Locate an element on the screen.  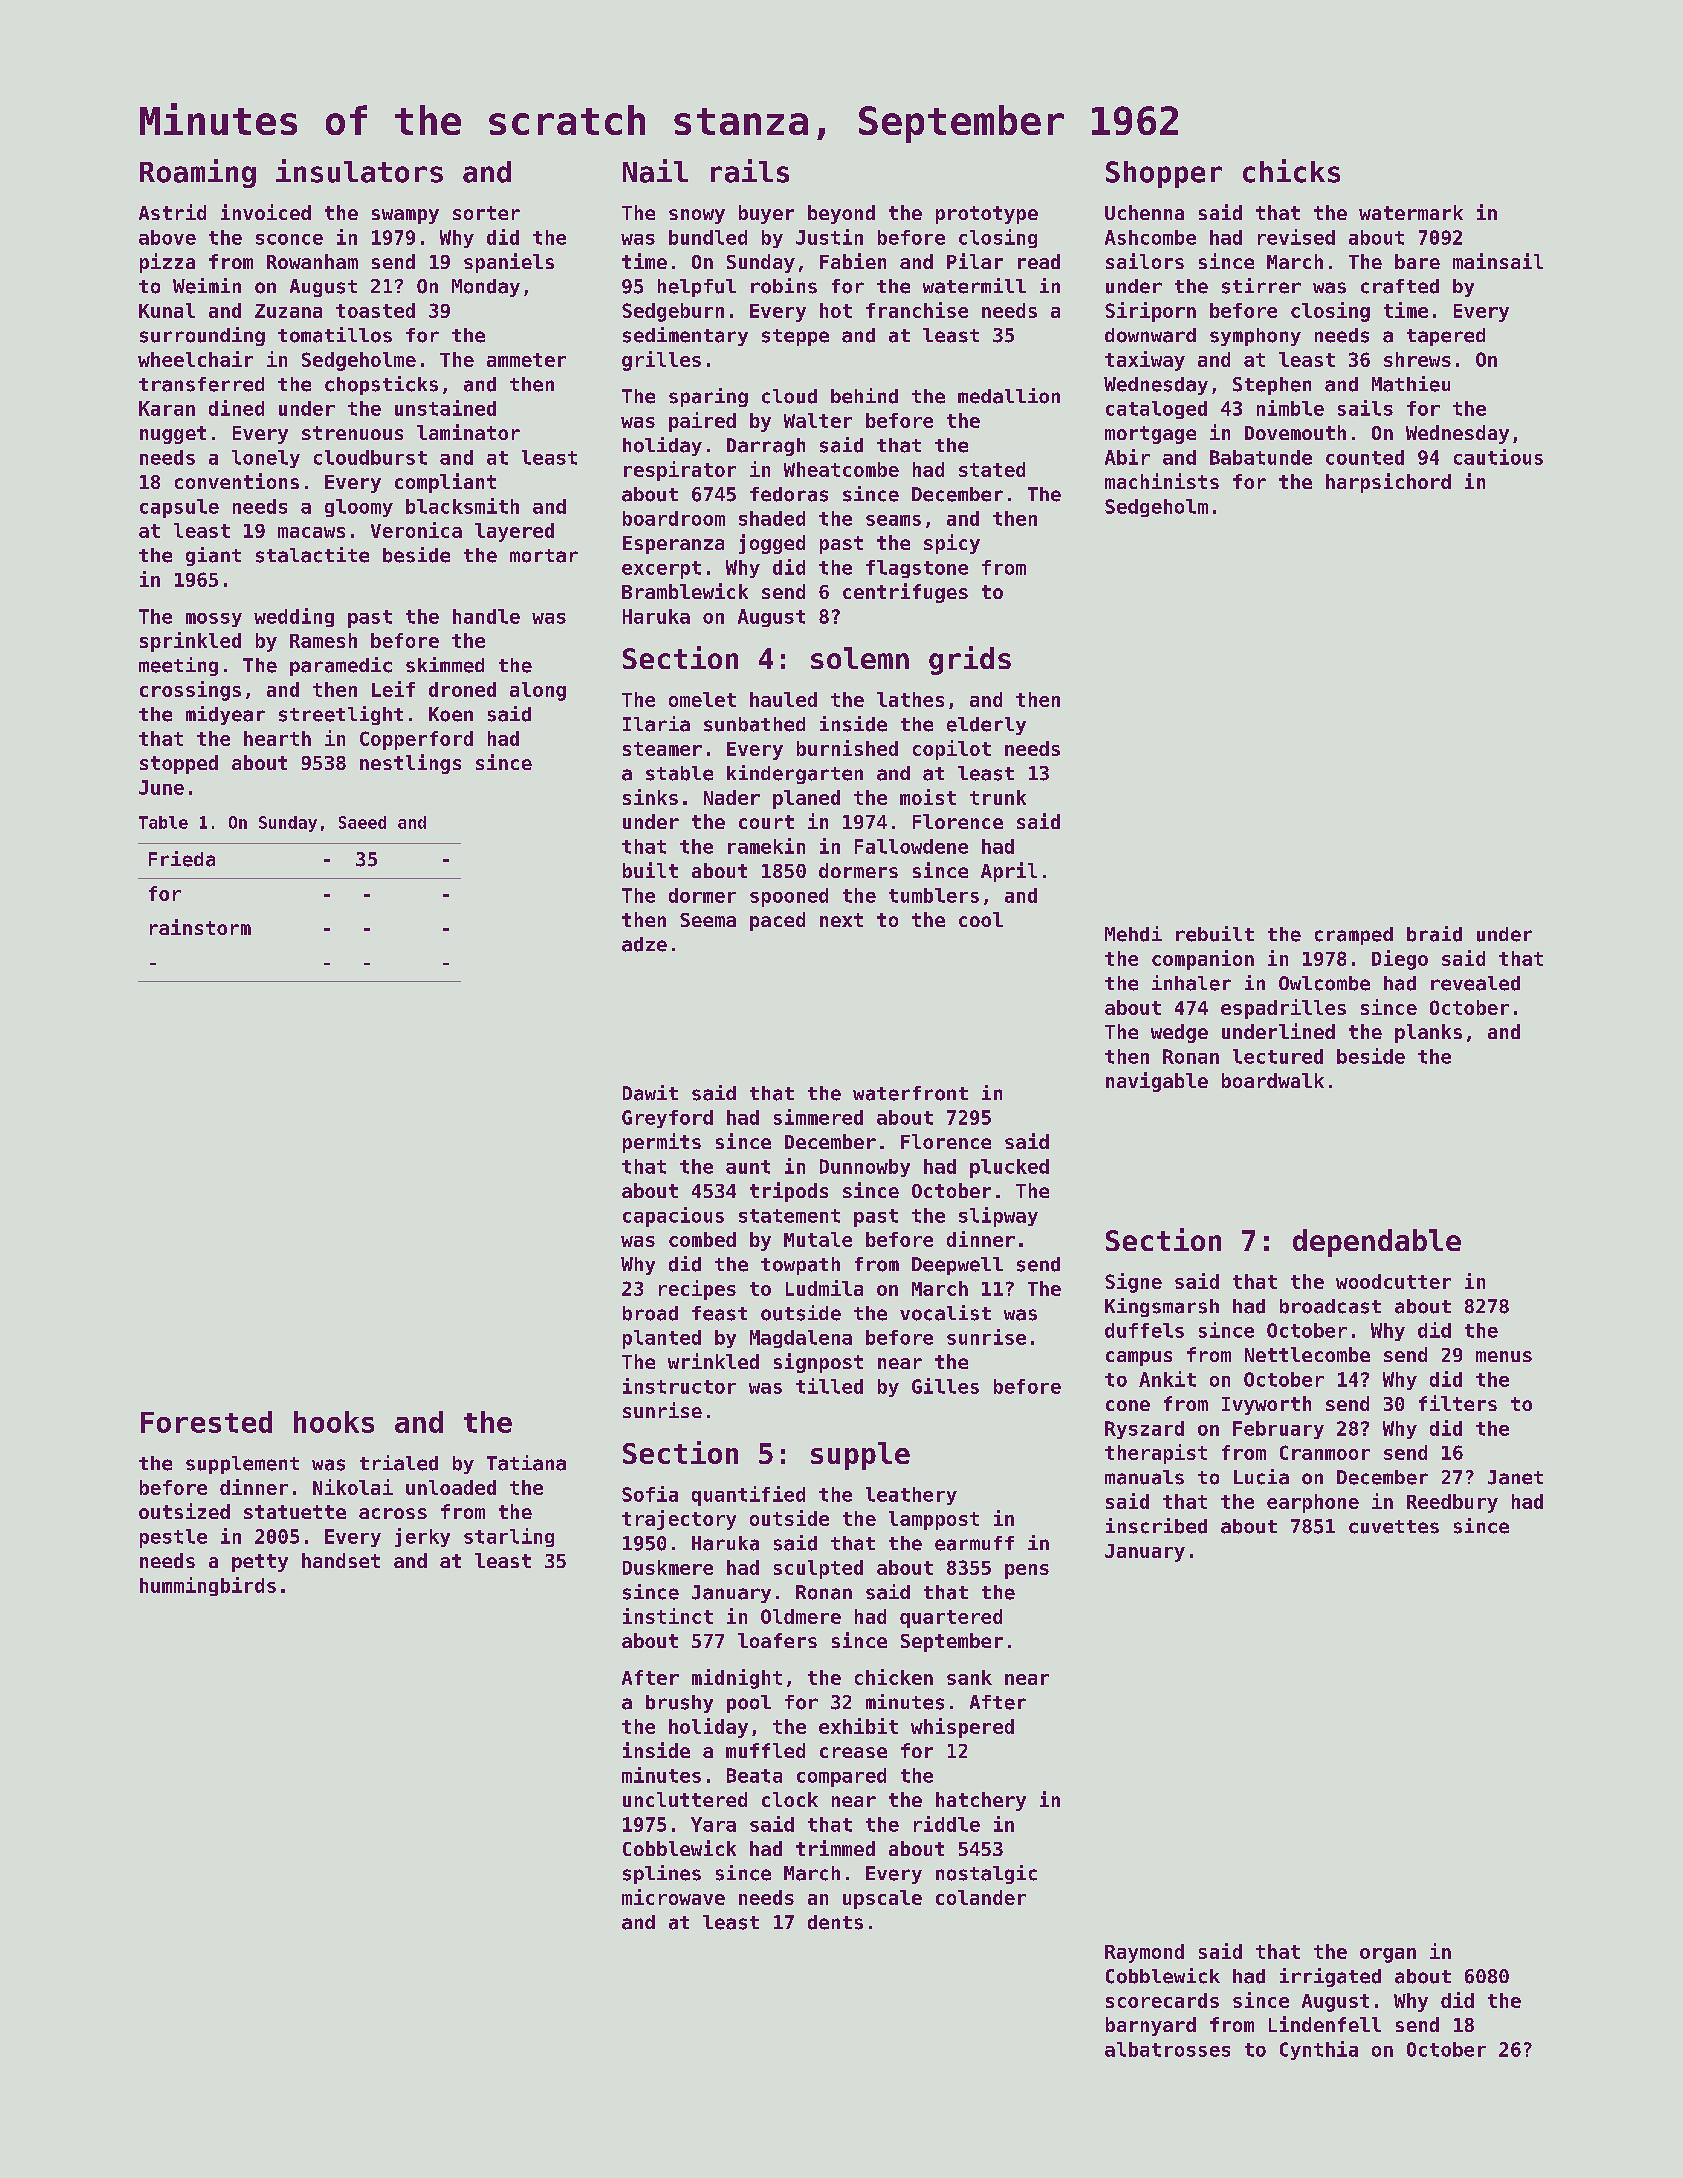
Karan is located at coordinates (167, 408).
